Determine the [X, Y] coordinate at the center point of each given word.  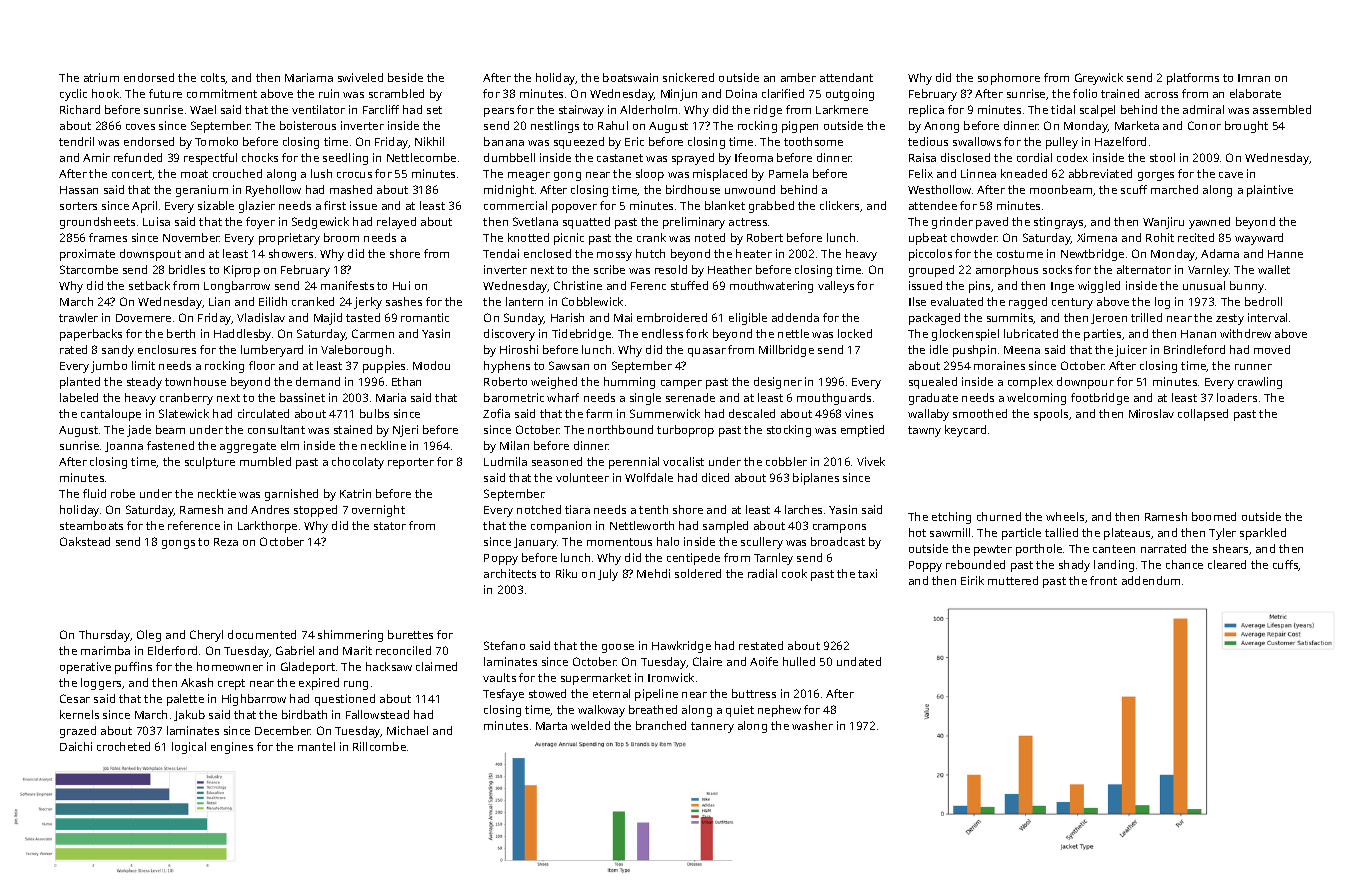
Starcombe [89, 269]
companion [561, 527]
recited [1196, 237]
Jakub [189, 715]
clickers [839, 205]
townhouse [195, 381]
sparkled [1263, 534]
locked [855, 333]
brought [1246, 127]
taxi [867, 573]
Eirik [972, 580]
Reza [226, 542]
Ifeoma [754, 157]
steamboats [91, 525]
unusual [1204, 285]
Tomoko [216, 141]
